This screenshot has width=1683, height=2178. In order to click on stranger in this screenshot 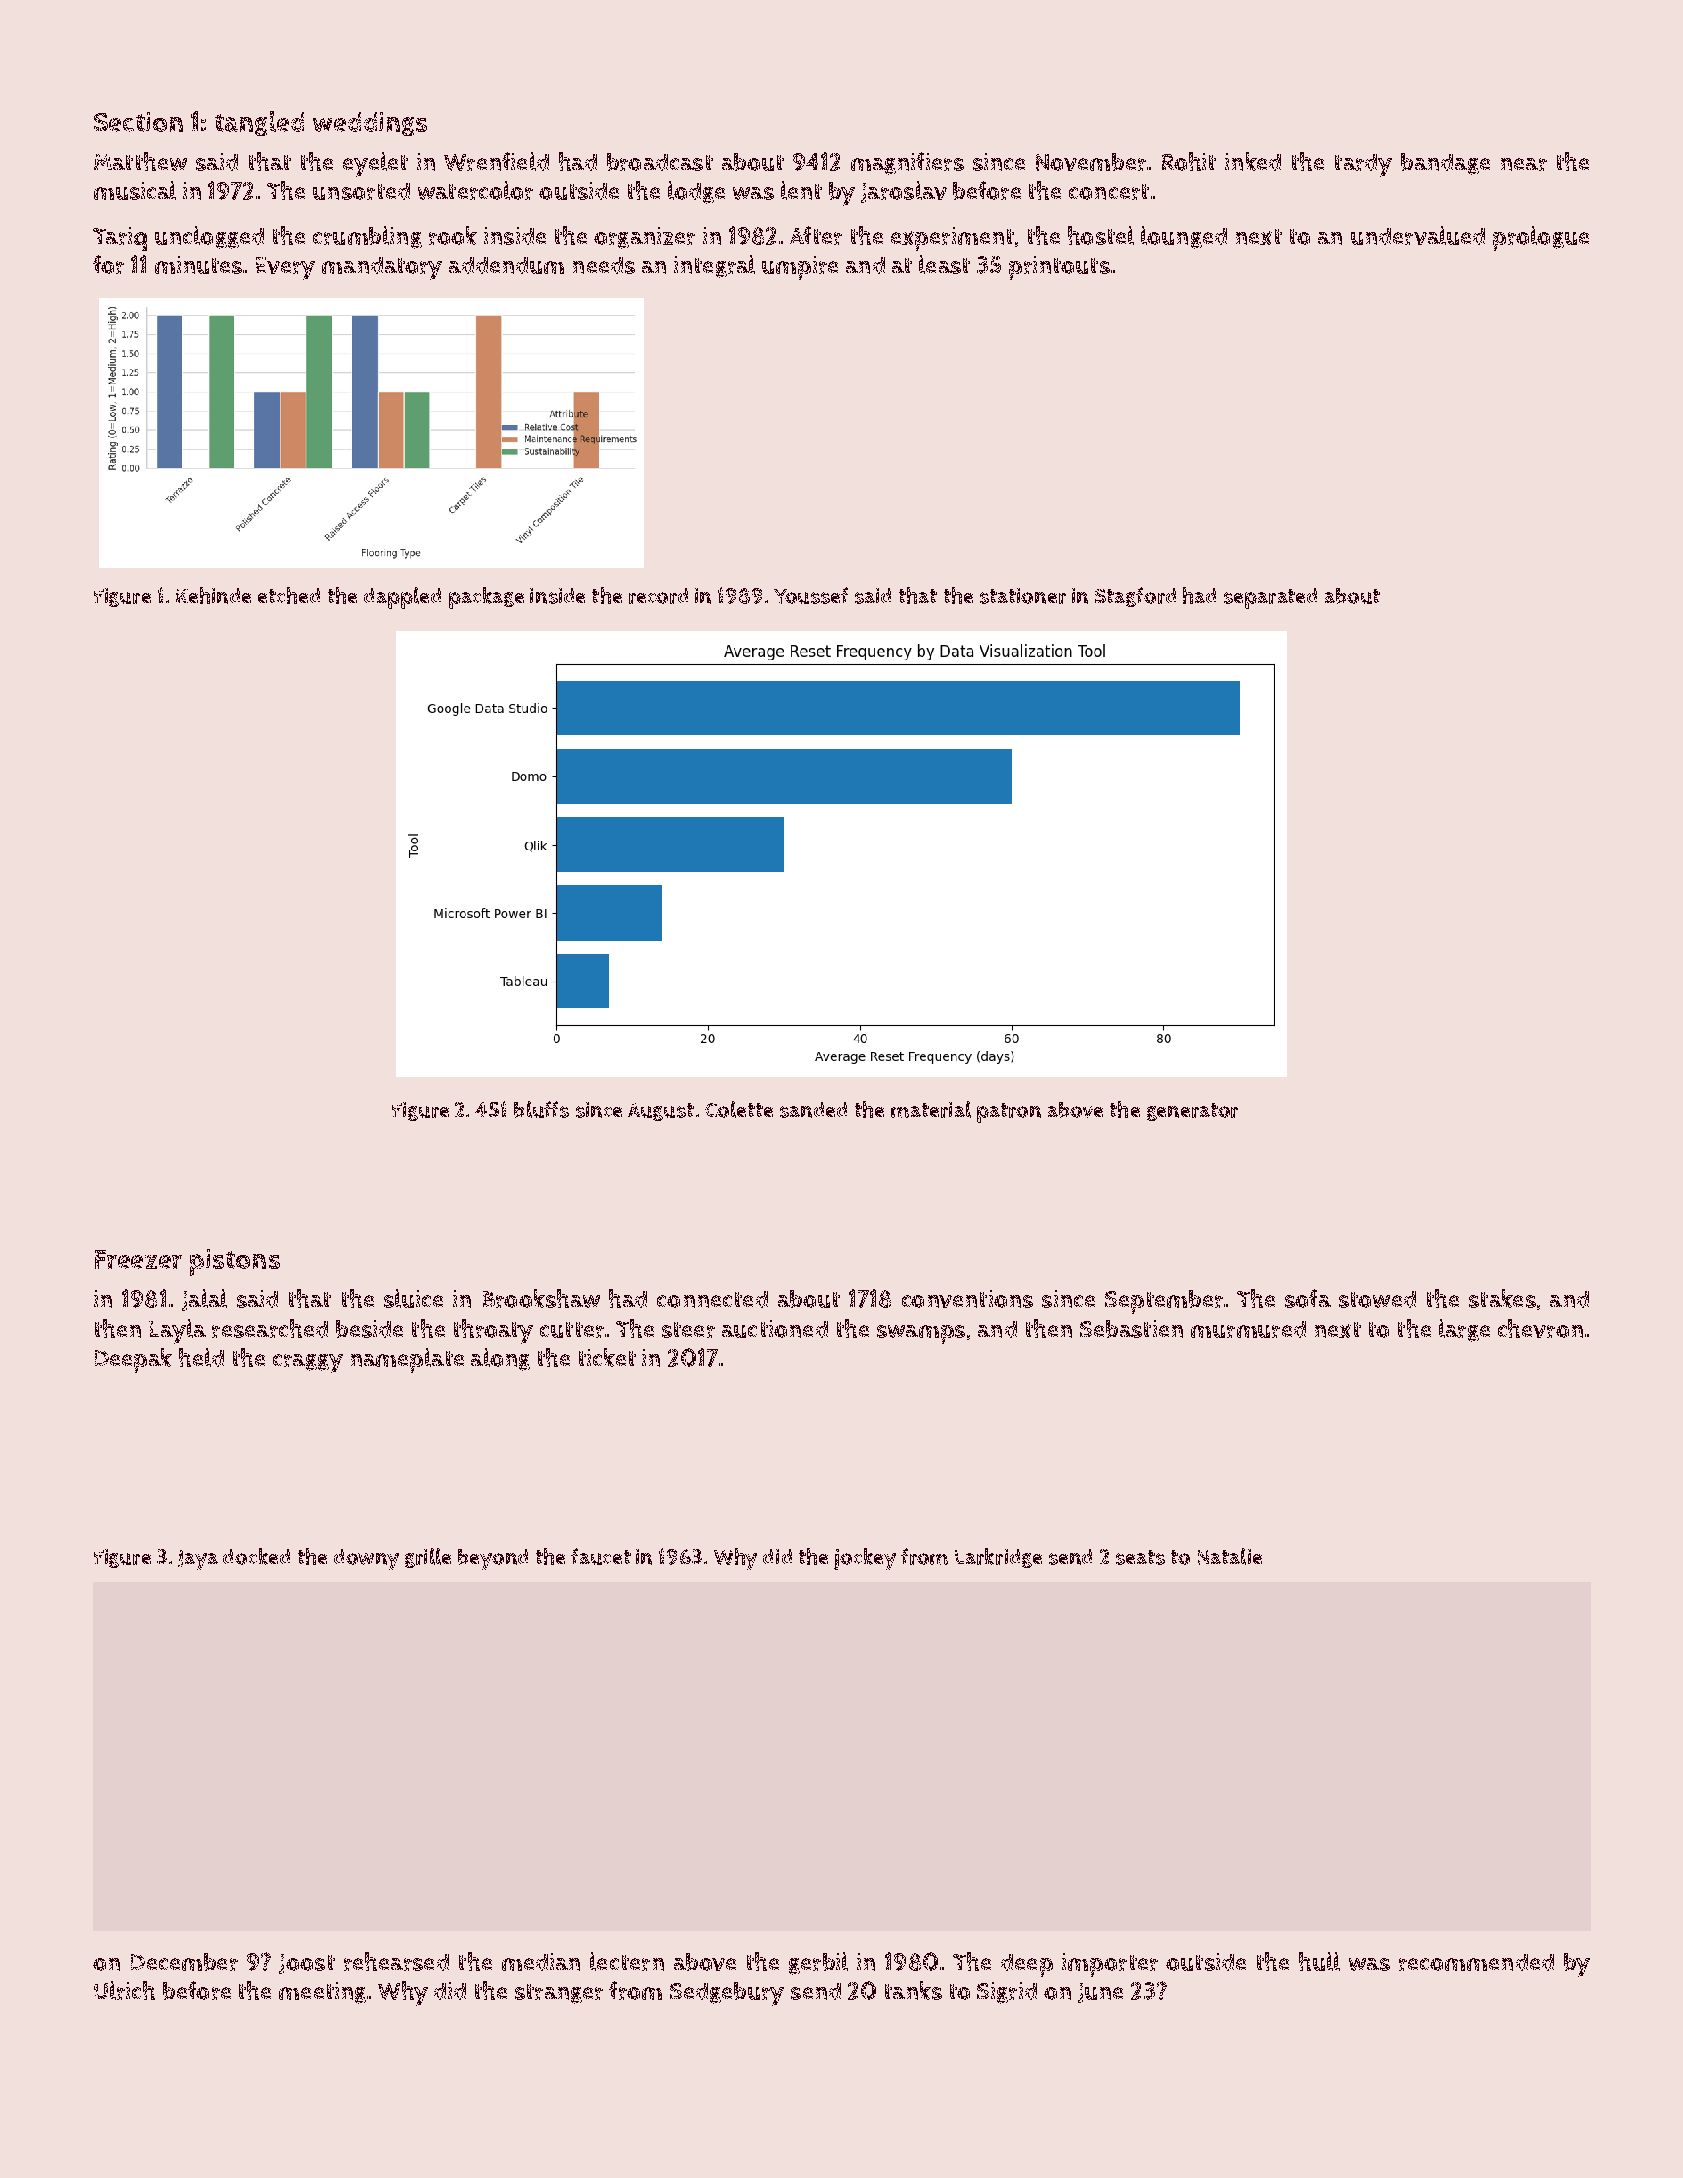, I will do `click(559, 1994)`.
